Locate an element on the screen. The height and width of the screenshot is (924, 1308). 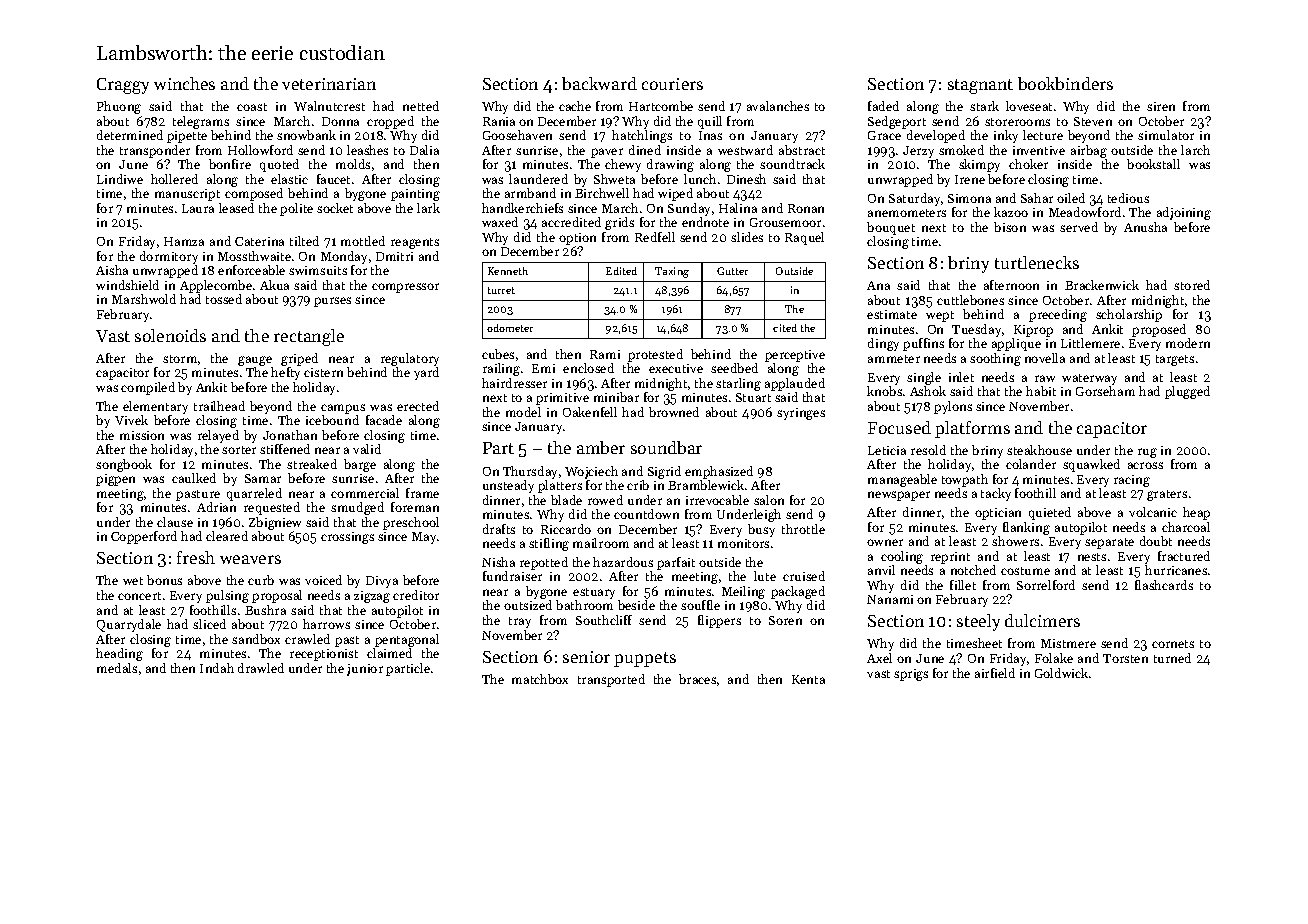
scholarship is located at coordinates (1129, 315).
